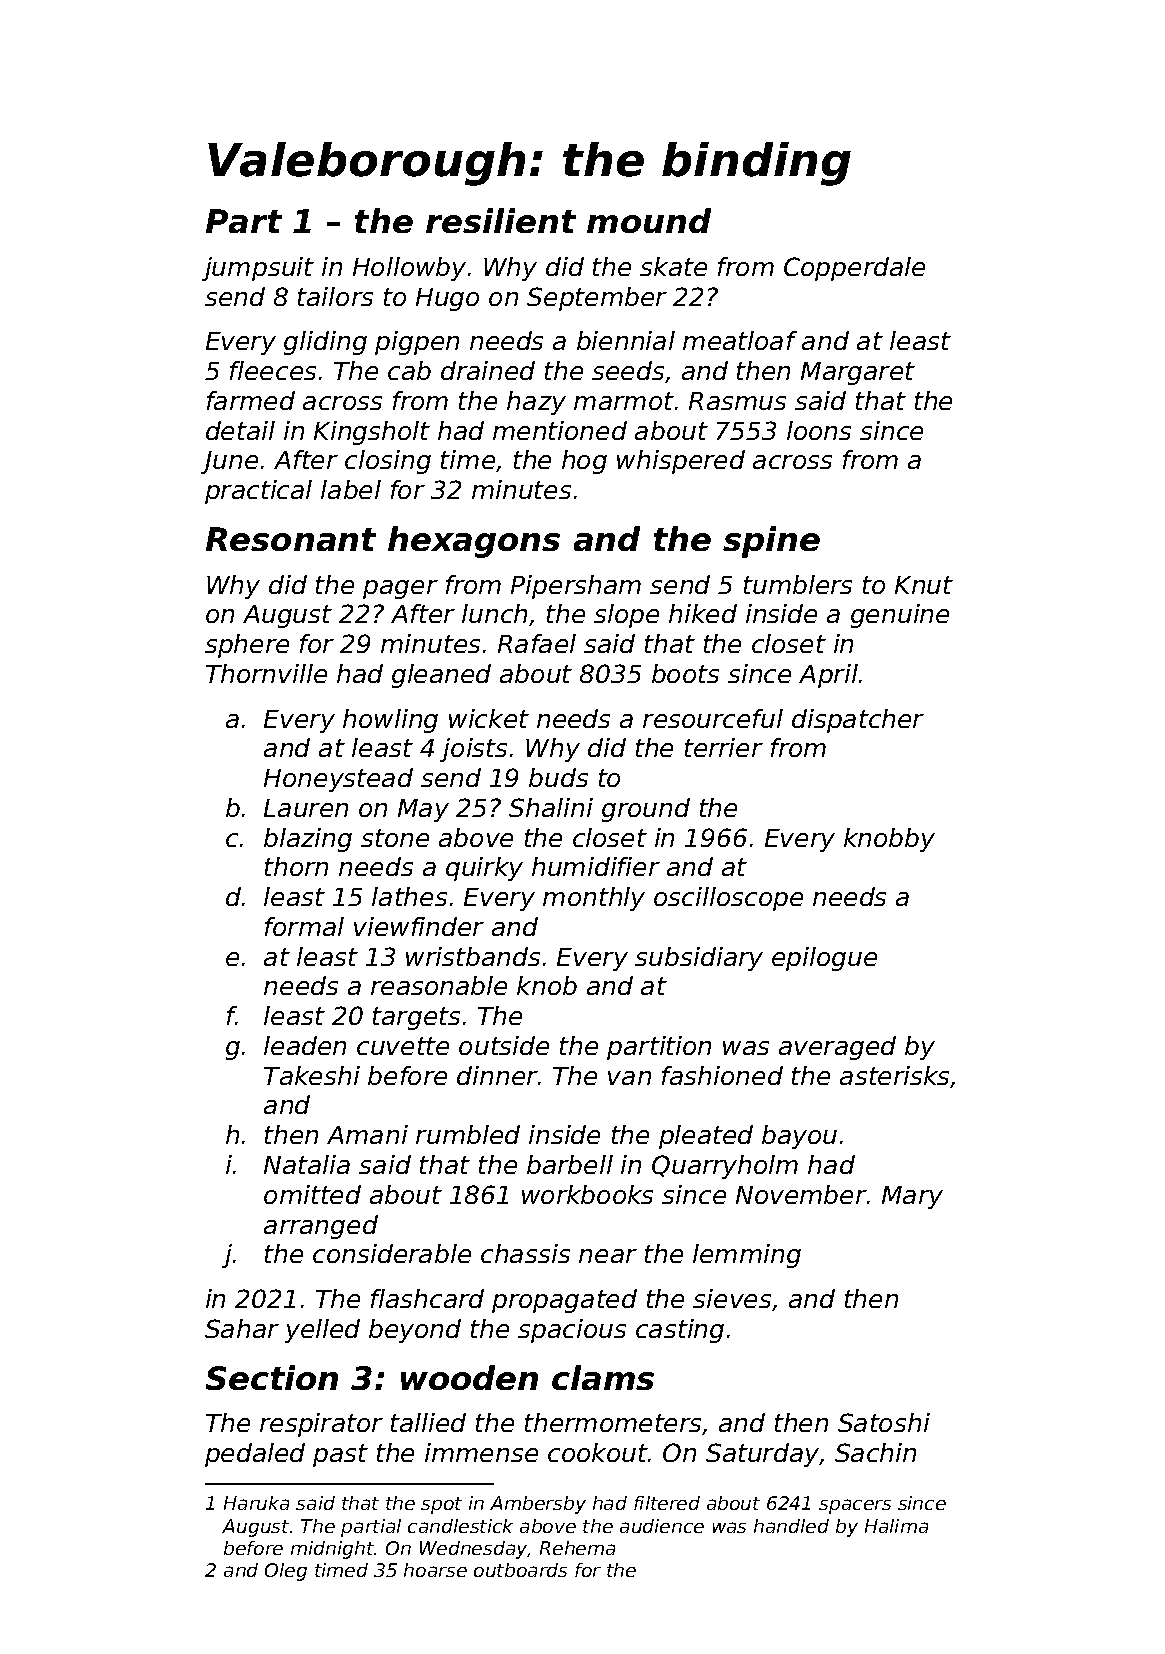 The height and width of the screenshot is (1654, 1165). What do you see at coordinates (854, 269) in the screenshot?
I see `Copperdale` at bounding box center [854, 269].
